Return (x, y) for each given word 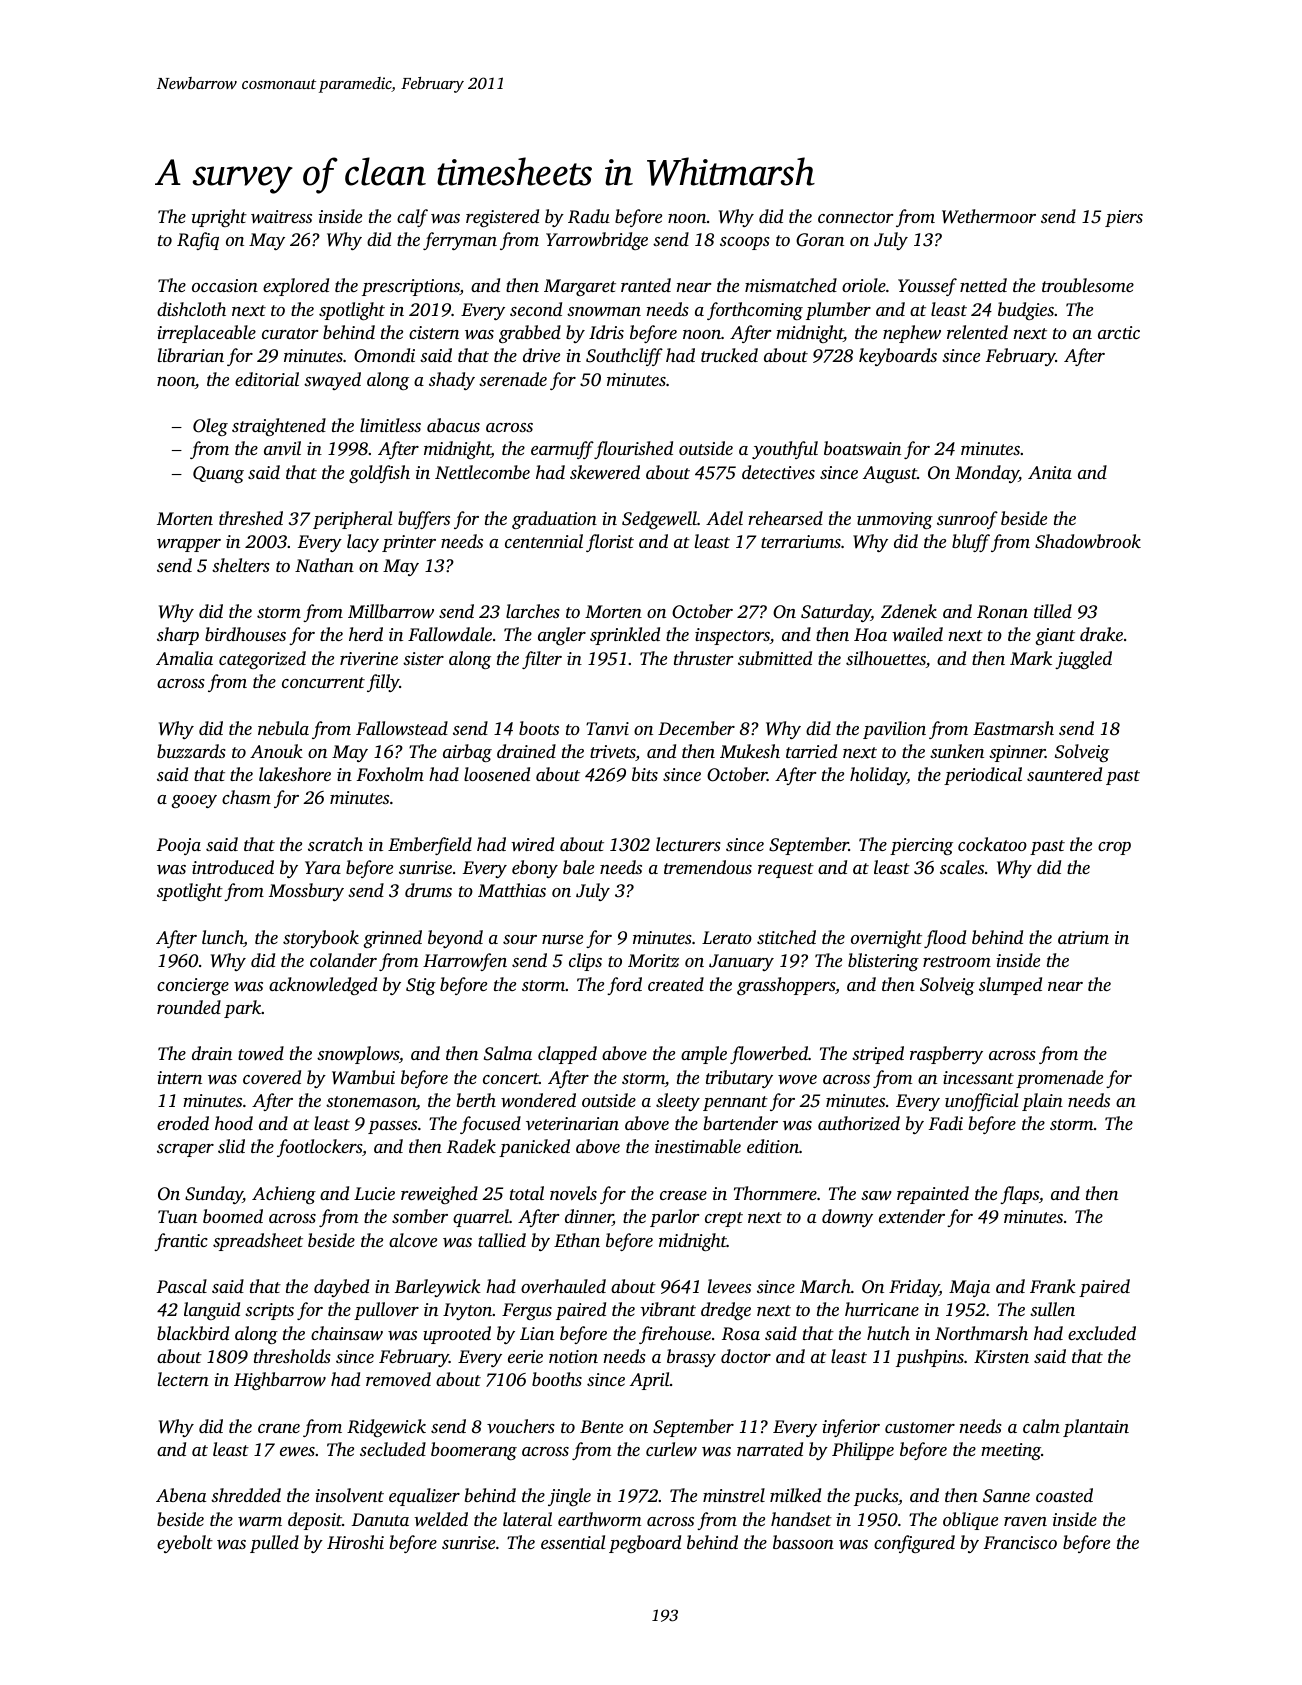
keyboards (898, 357)
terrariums (801, 541)
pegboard (645, 1544)
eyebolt (185, 1544)
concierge (193, 986)
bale (578, 867)
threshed (251, 518)
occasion (225, 285)
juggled (1083, 660)
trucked (729, 355)
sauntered (1064, 774)
